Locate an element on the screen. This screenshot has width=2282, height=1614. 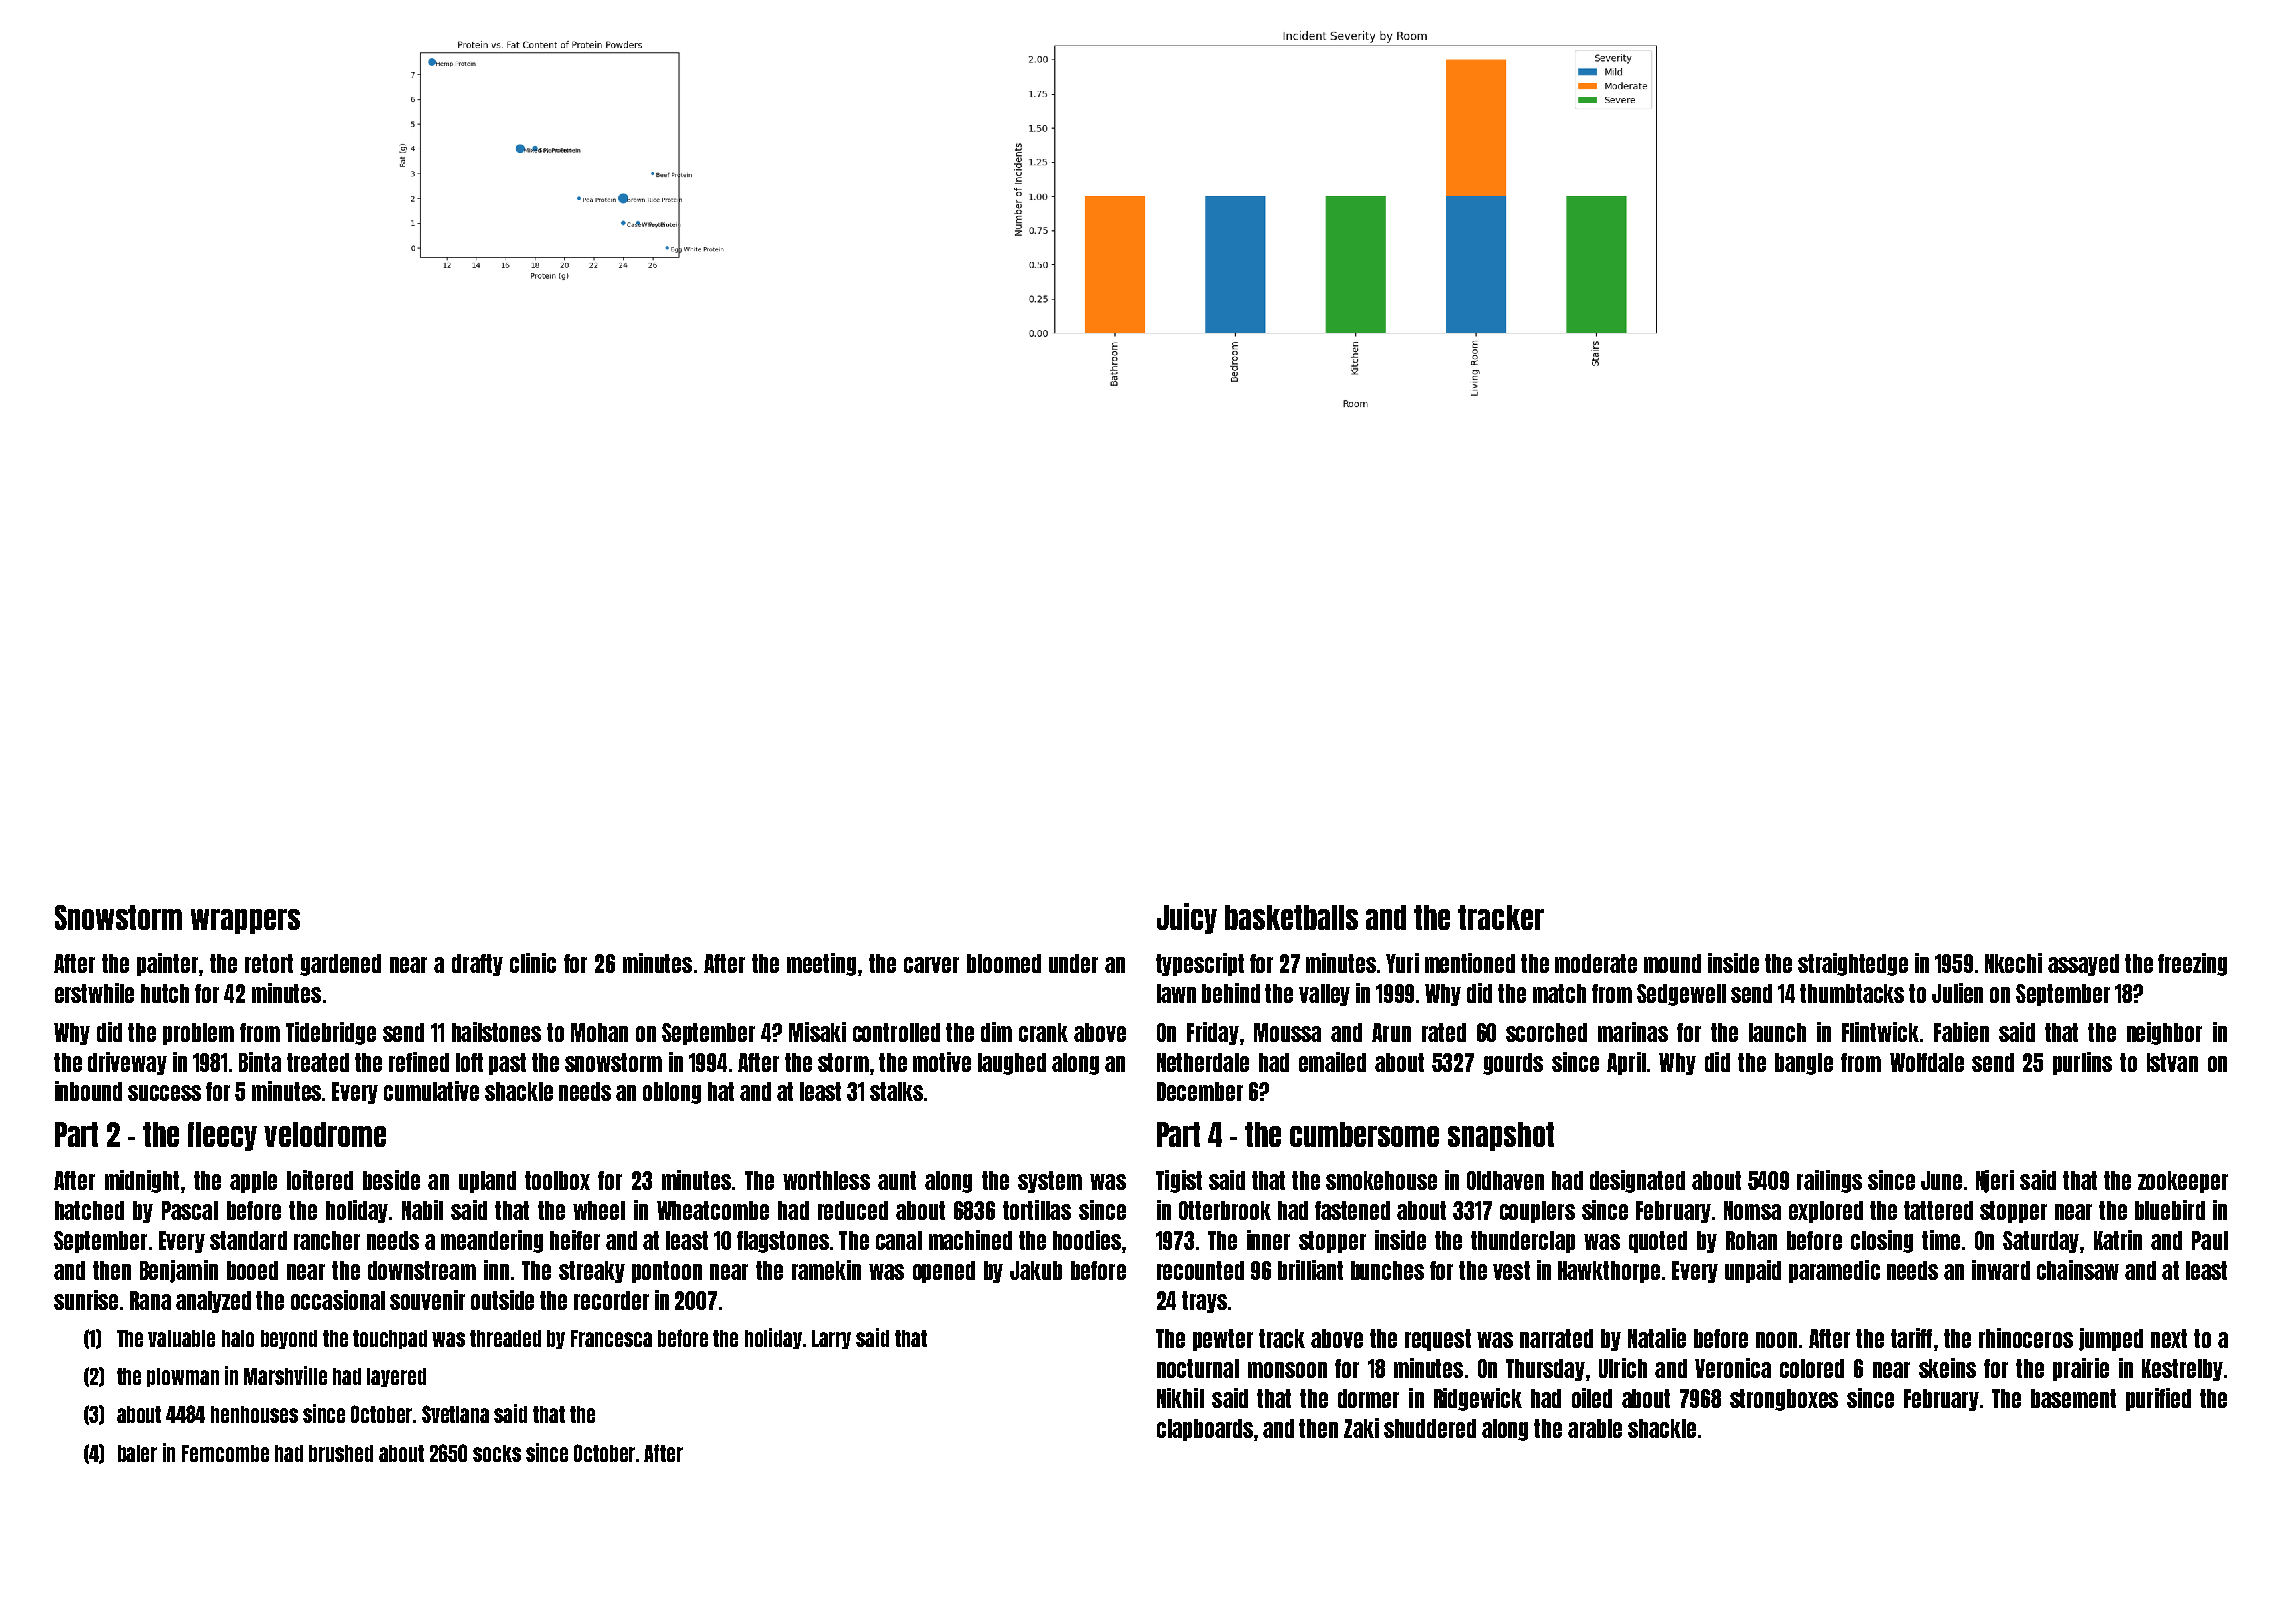
retort is located at coordinates (269, 963).
